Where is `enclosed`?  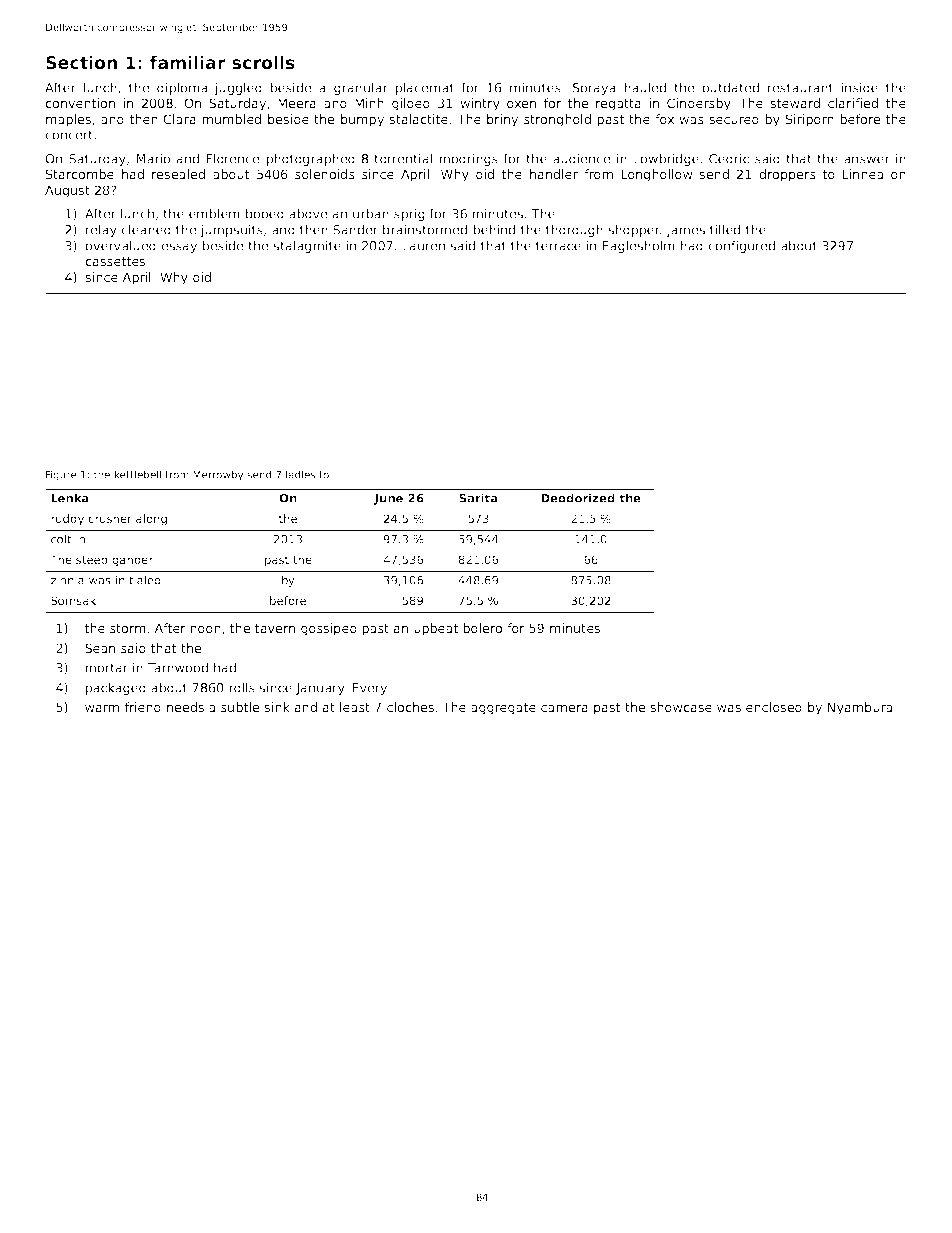
enclosed is located at coordinates (774, 707).
